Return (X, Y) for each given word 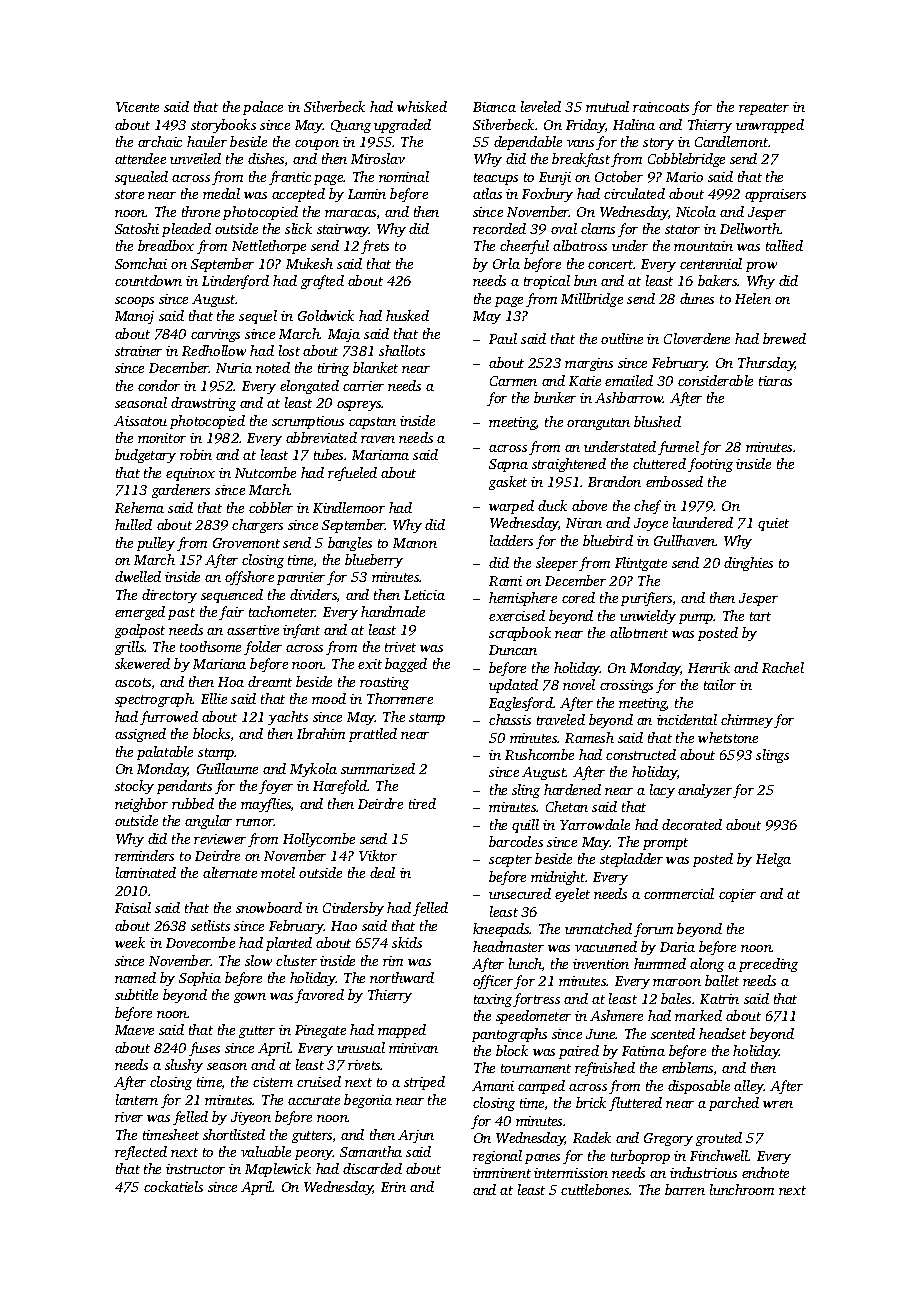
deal (382, 872)
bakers (718, 280)
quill (525, 826)
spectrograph (154, 700)
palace (263, 108)
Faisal (133, 907)
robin (196, 454)
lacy (662, 791)
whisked (422, 106)
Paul (503, 338)
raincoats (661, 107)
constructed (641, 754)
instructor (195, 1169)
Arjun (416, 1136)
